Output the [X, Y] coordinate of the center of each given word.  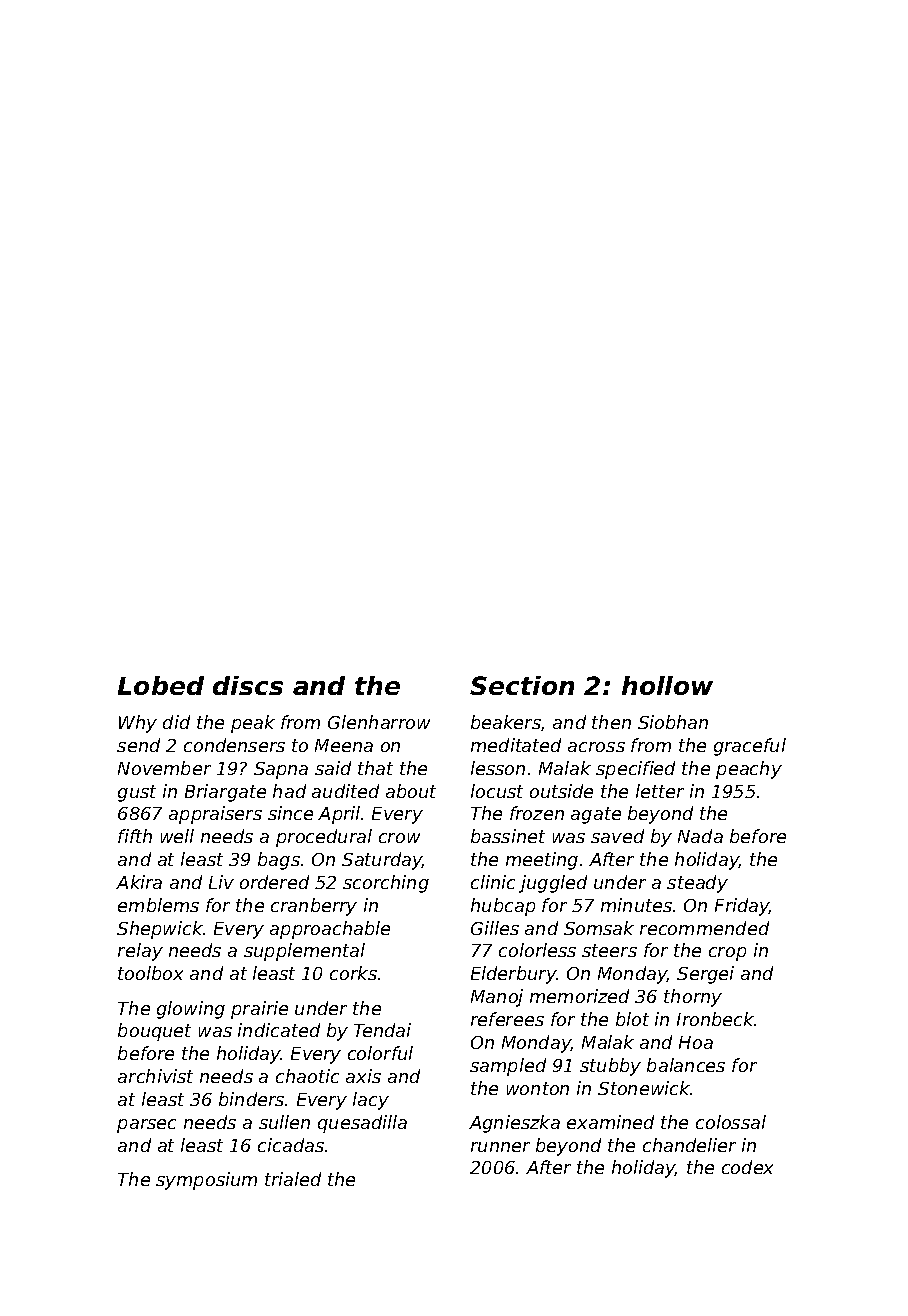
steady [697, 884]
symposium [206, 1181]
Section [522, 685]
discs [248, 685]
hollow [667, 685]
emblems [158, 905]
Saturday [382, 861]
